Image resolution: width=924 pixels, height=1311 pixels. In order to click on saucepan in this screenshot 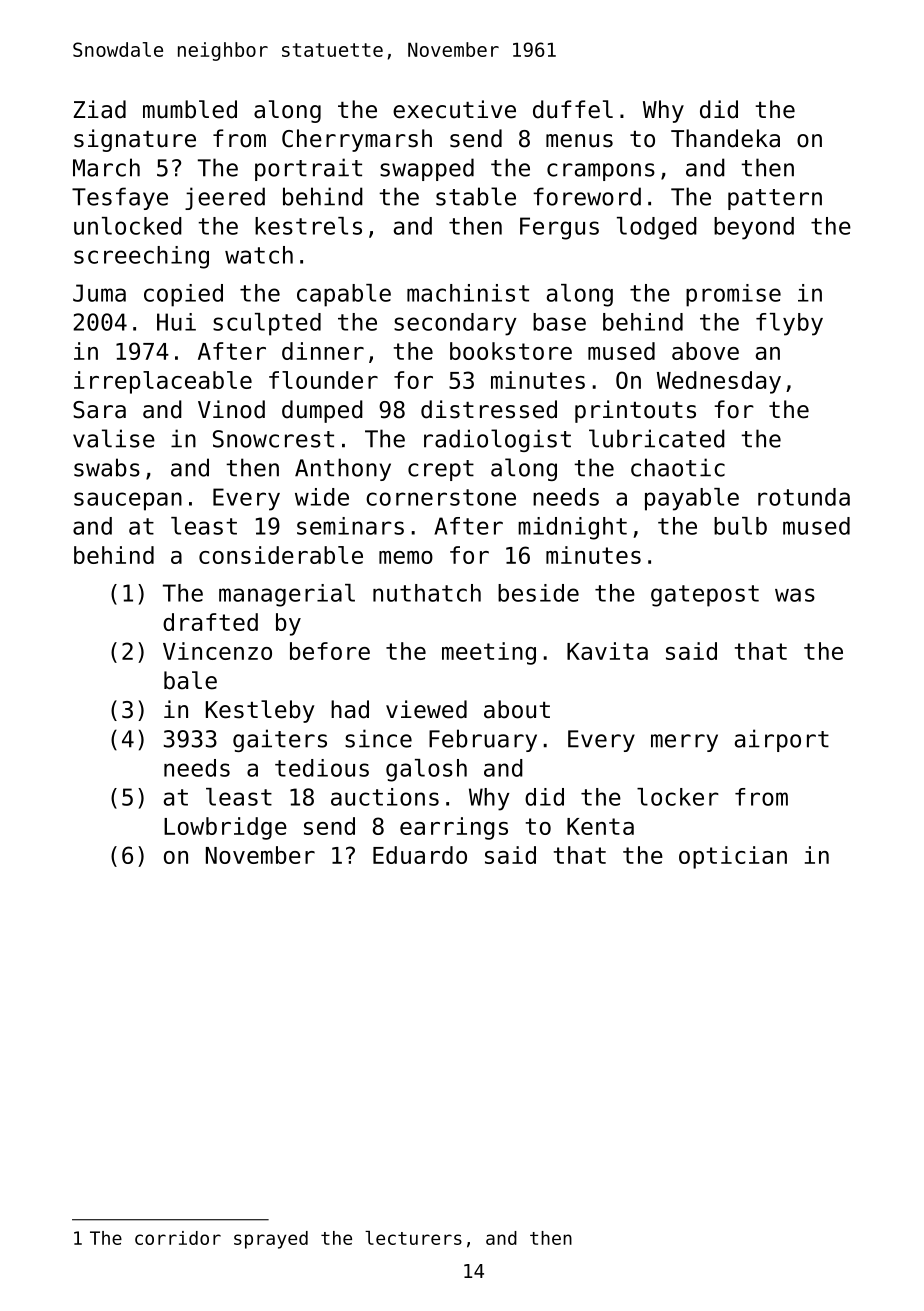, I will do `click(128, 501)`.
